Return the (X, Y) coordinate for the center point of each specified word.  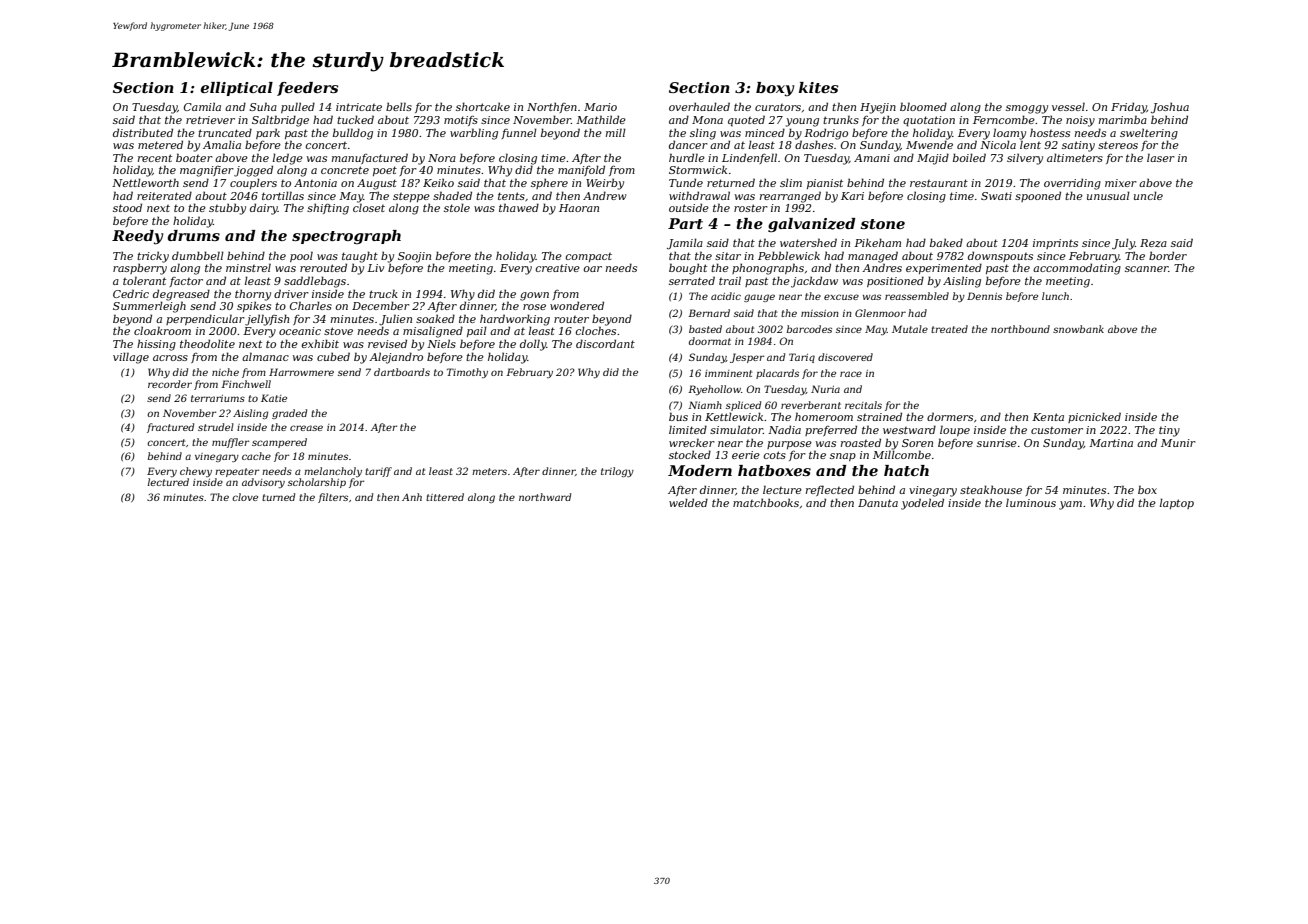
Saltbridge (280, 121)
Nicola (998, 144)
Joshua (1170, 108)
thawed (519, 207)
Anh (412, 497)
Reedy (137, 237)
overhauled (699, 106)
